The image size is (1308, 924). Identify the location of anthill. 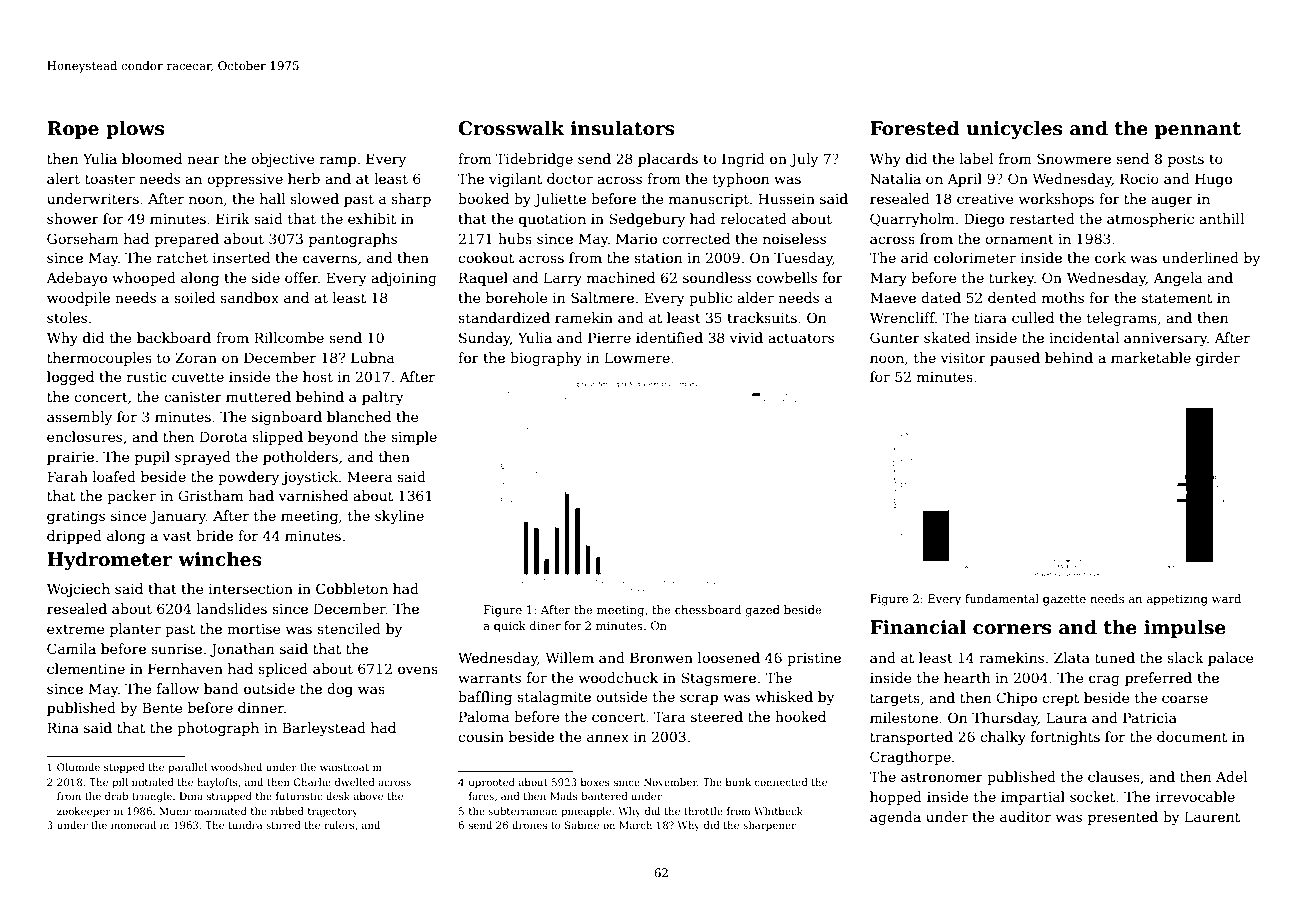
(1221, 218).
